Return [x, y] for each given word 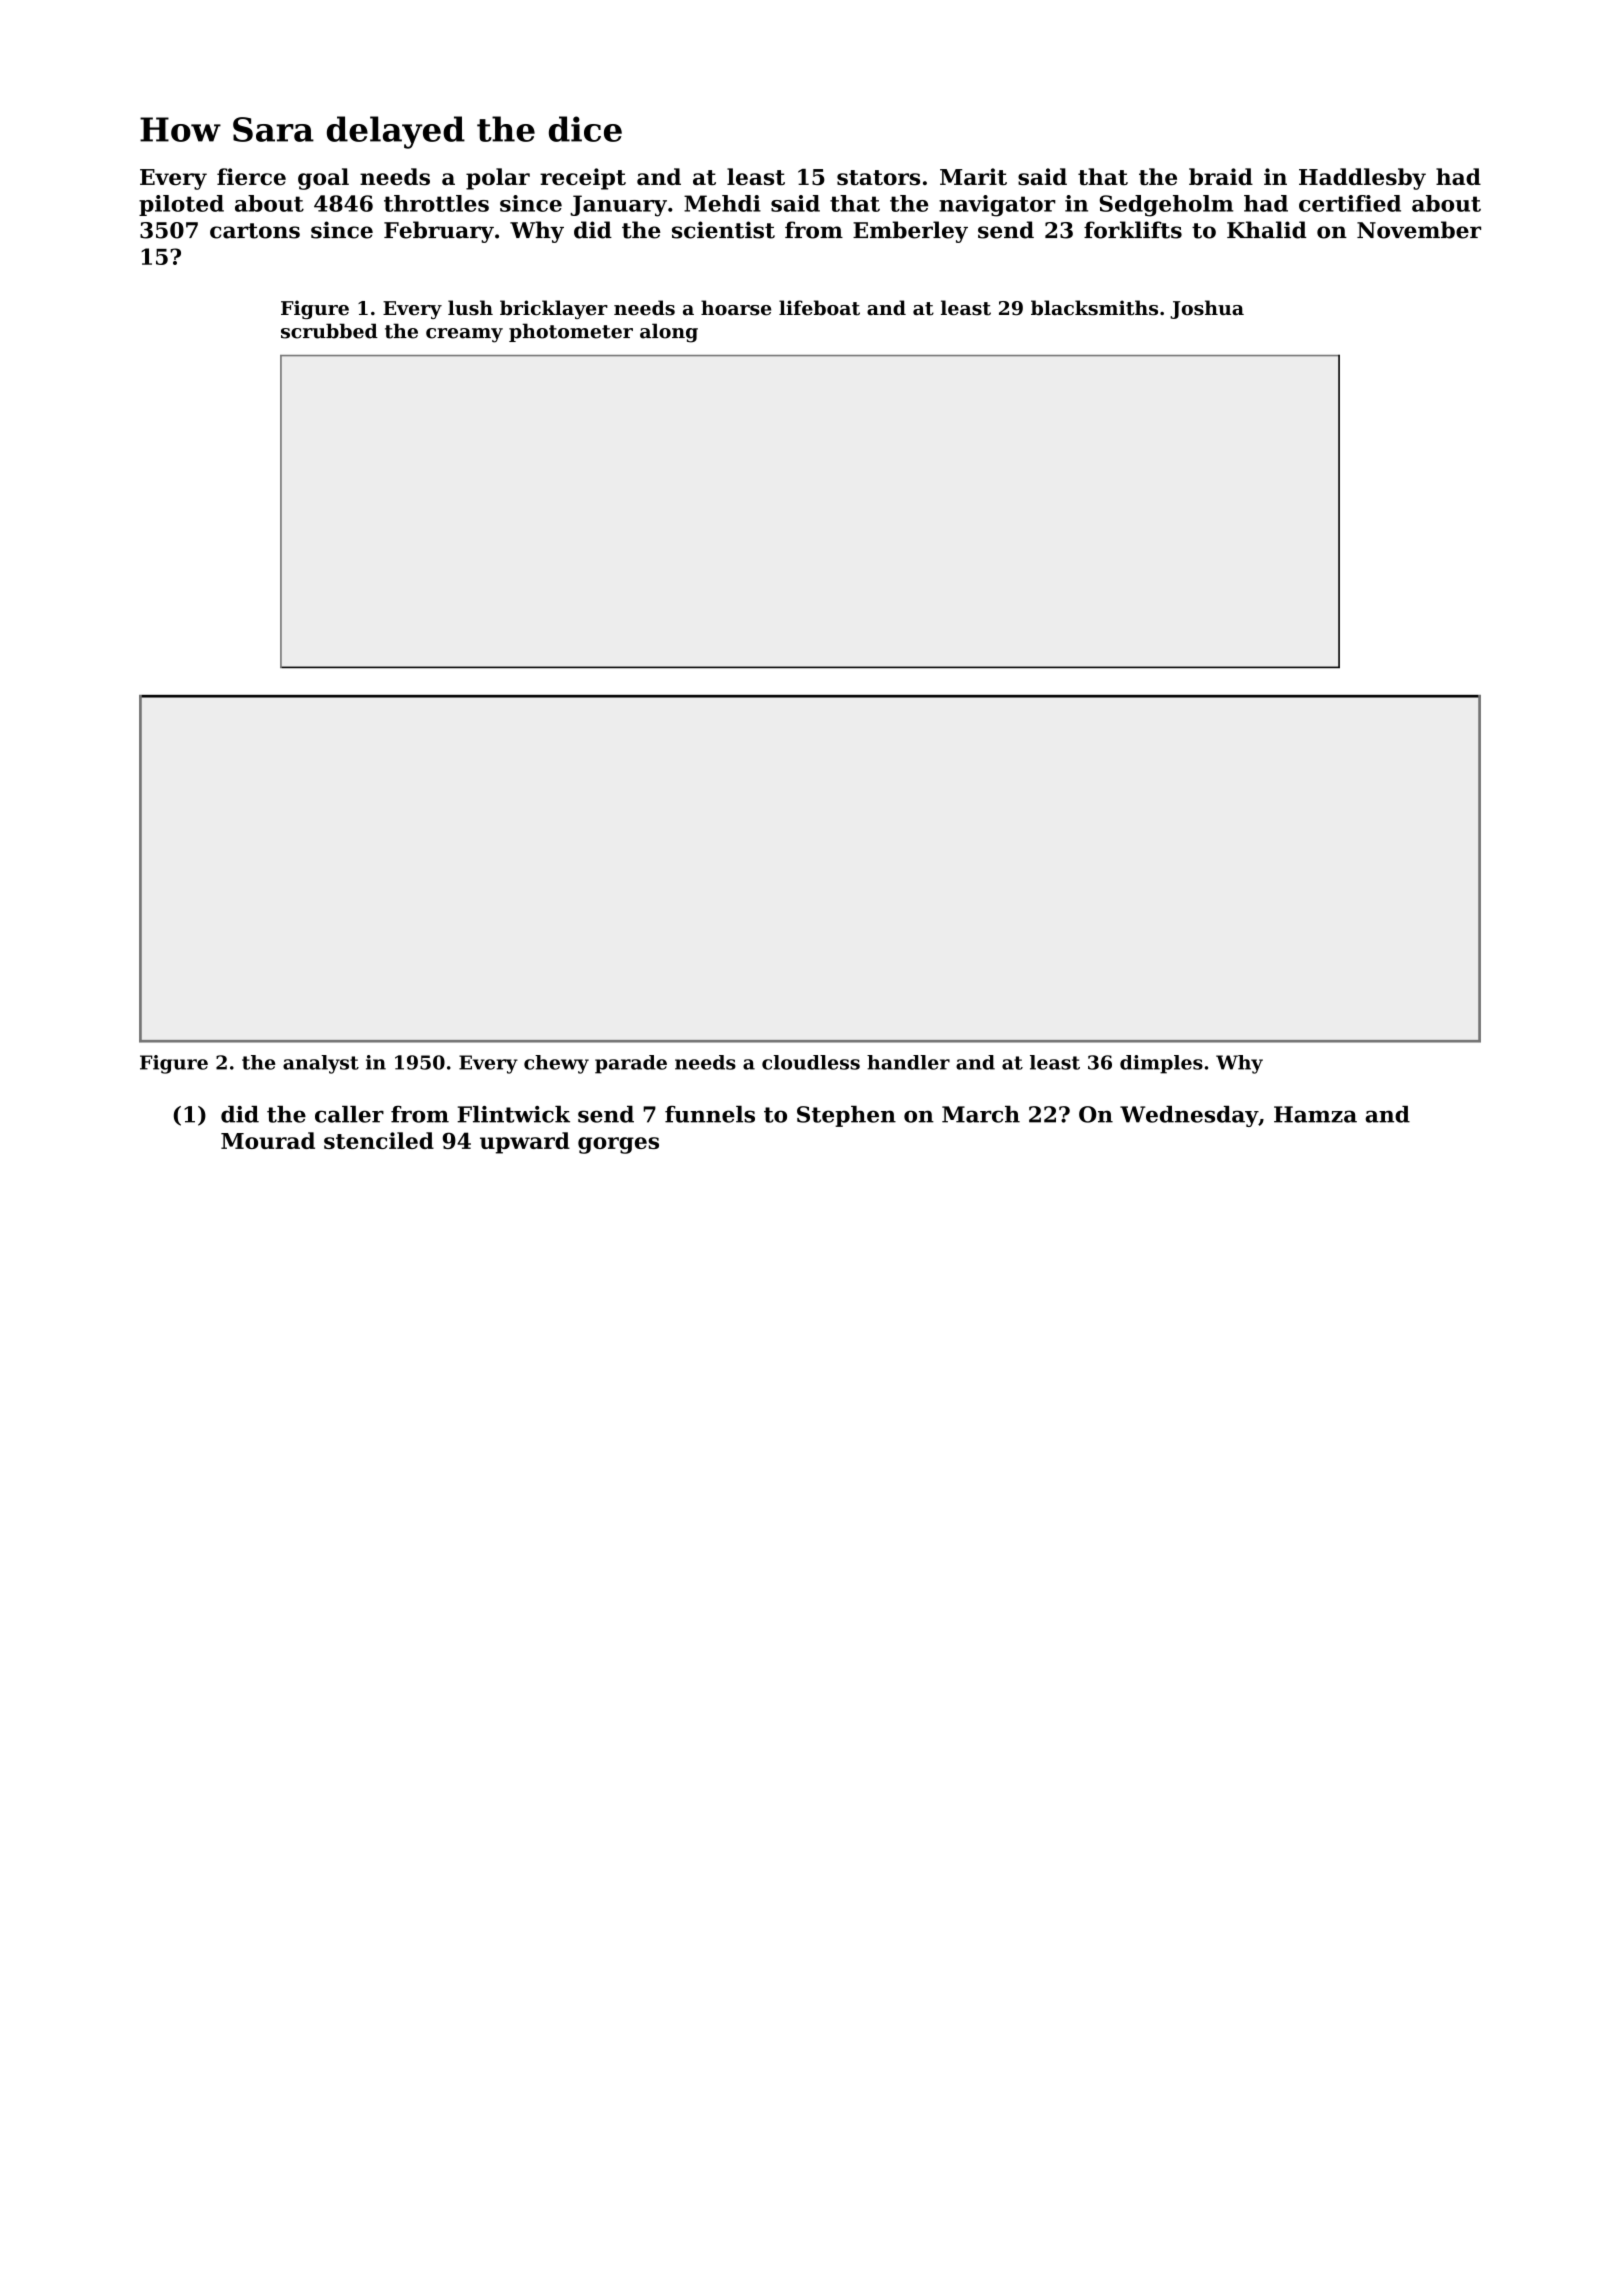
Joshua [1207, 309]
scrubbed [329, 331]
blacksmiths [1094, 308]
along [669, 333]
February [439, 232]
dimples [1161, 1064]
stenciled [379, 1140]
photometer [571, 332]
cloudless [811, 1062]
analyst [321, 1064]
